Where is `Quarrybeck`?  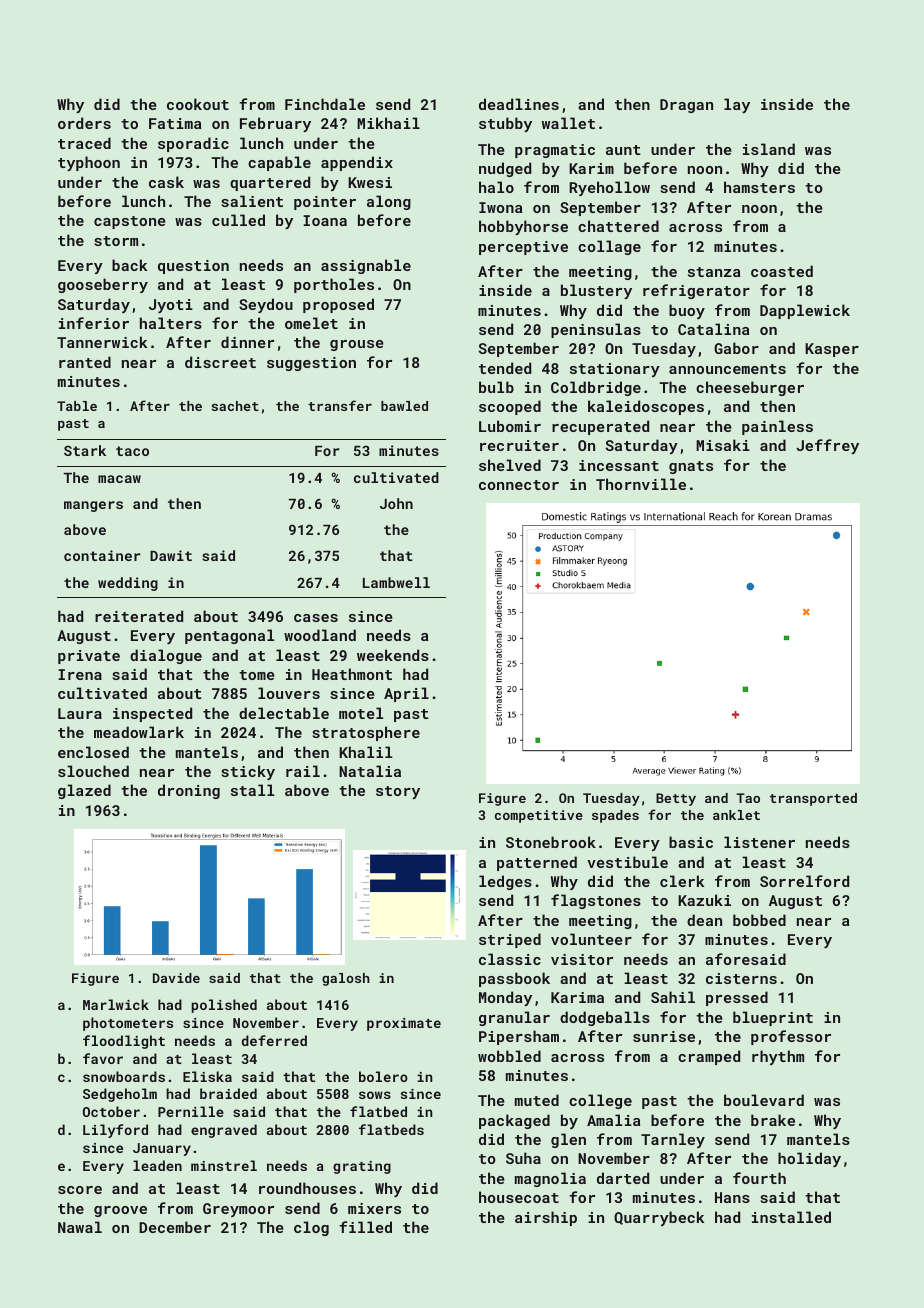 Quarrybeck is located at coordinates (659, 1218).
